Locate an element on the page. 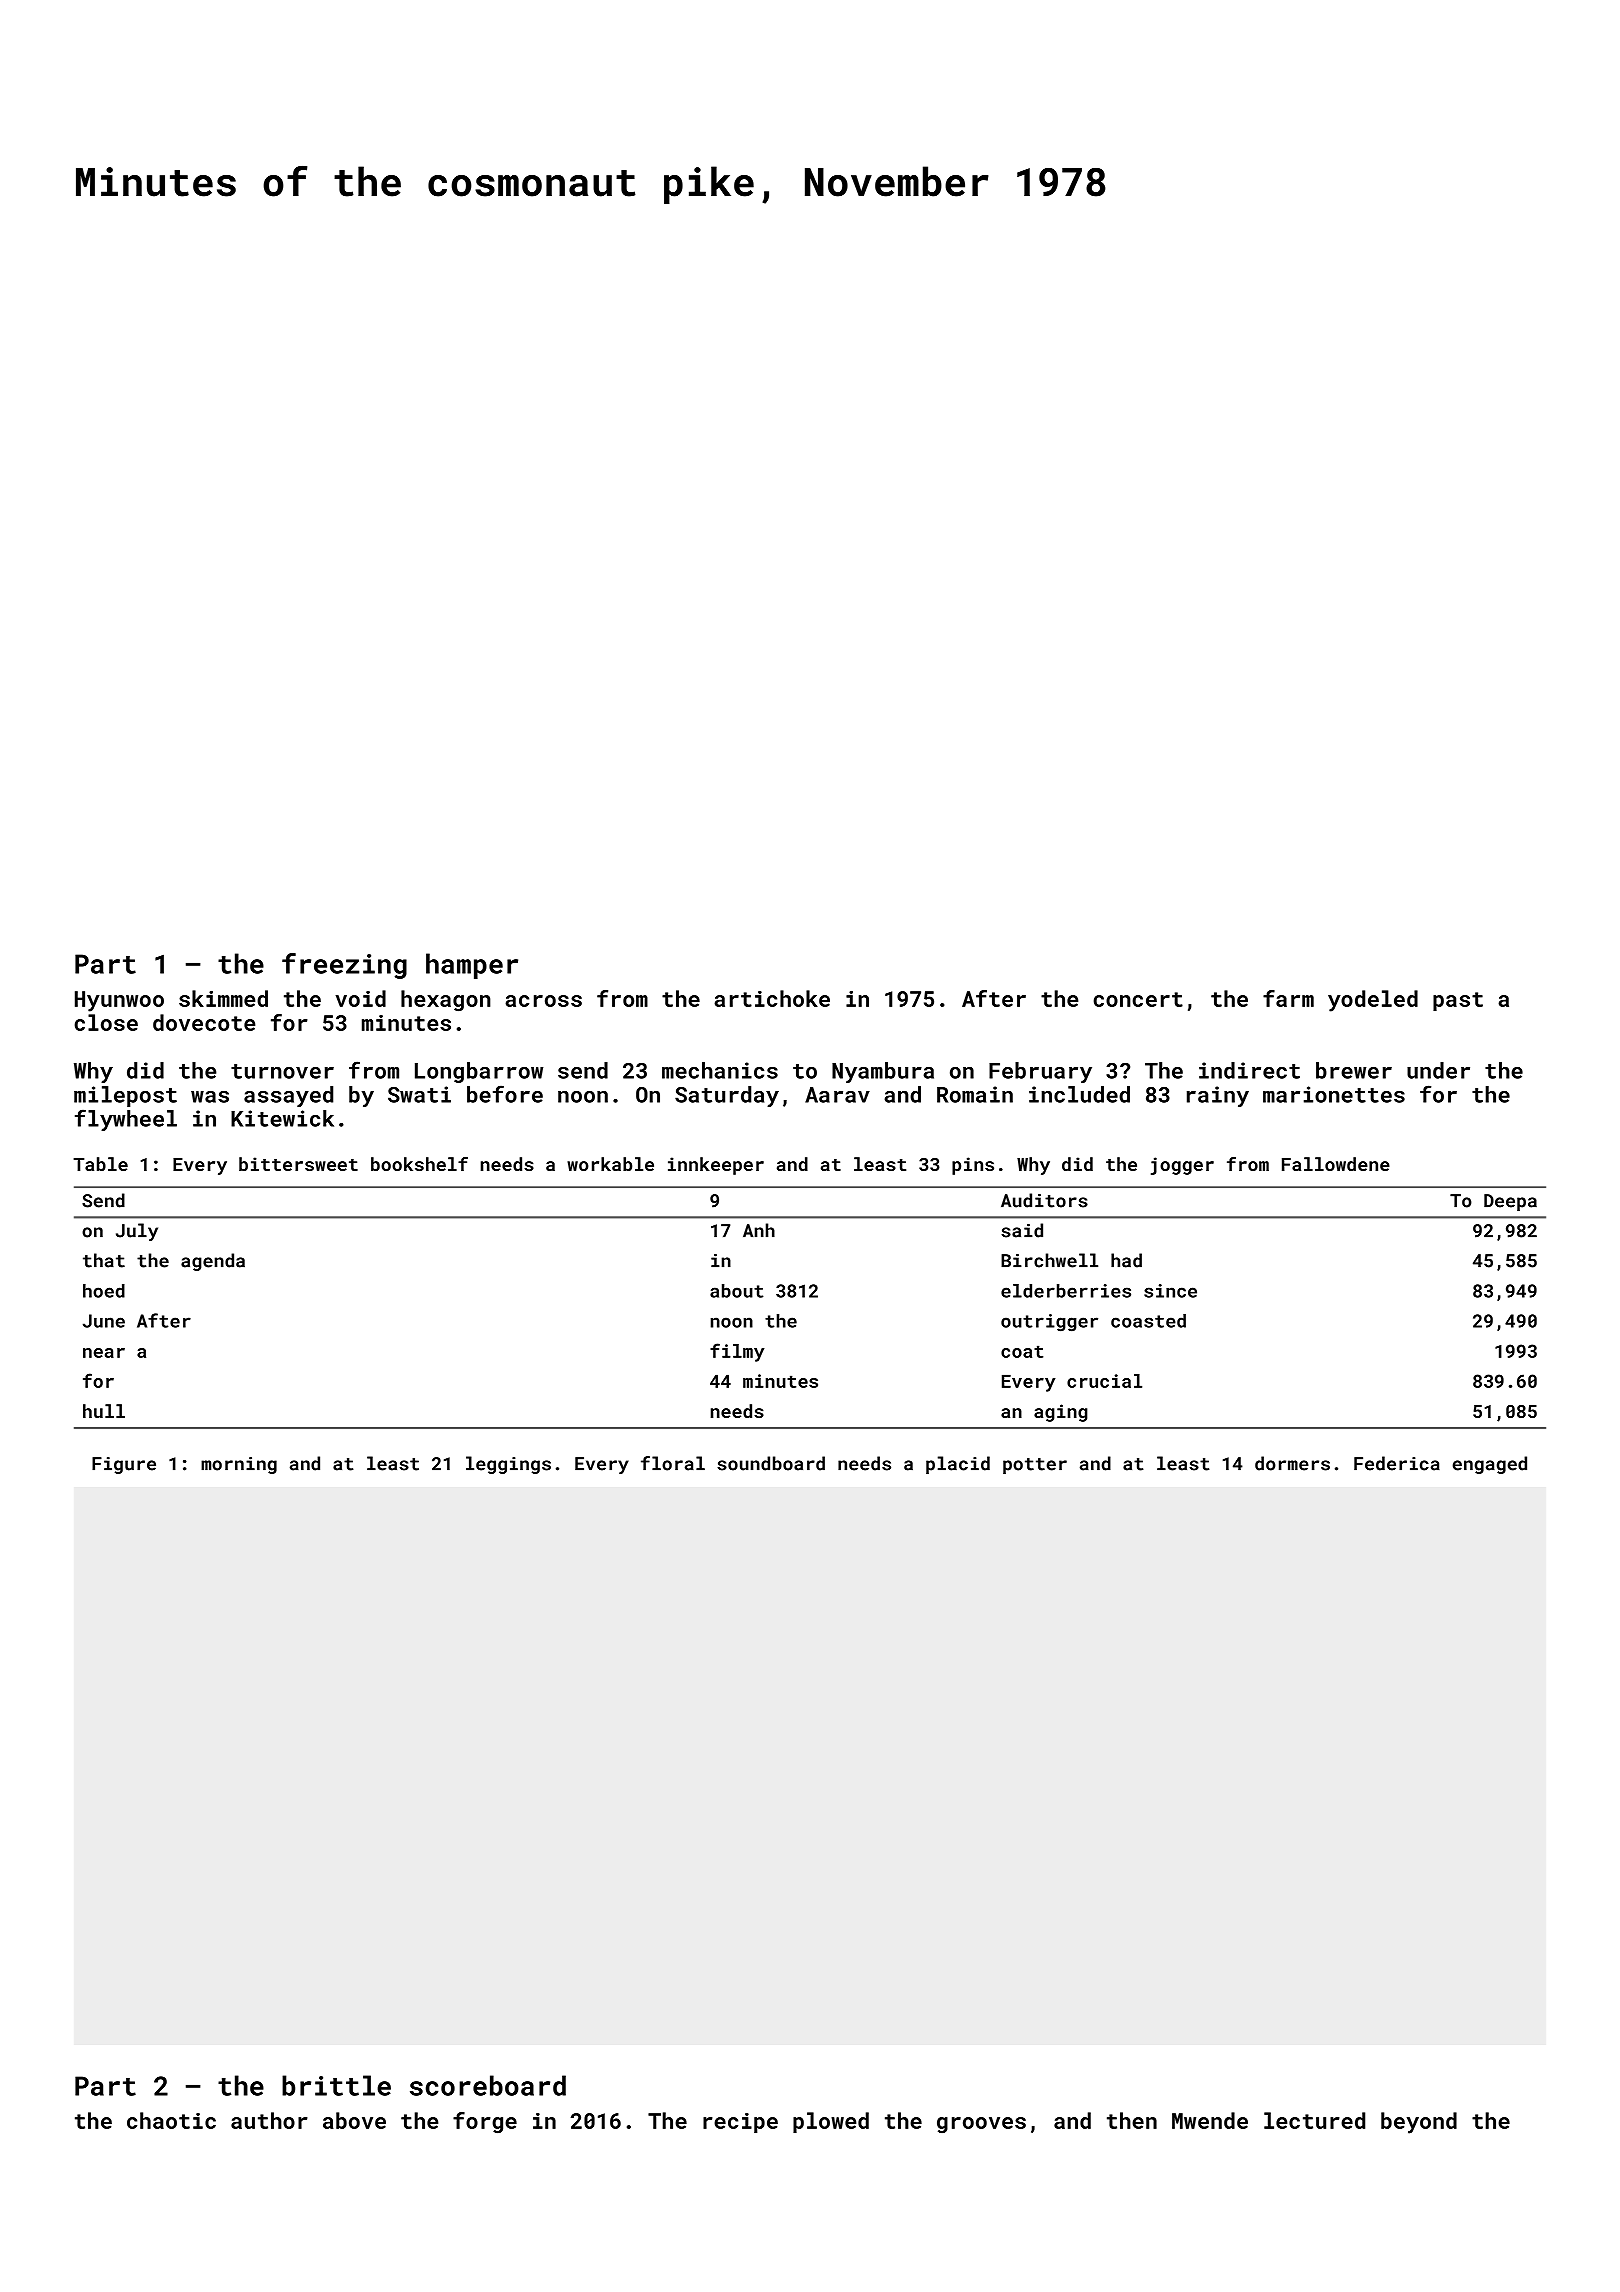 This page has height=2292, width=1620. that is located at coordinates (104, 1260).
